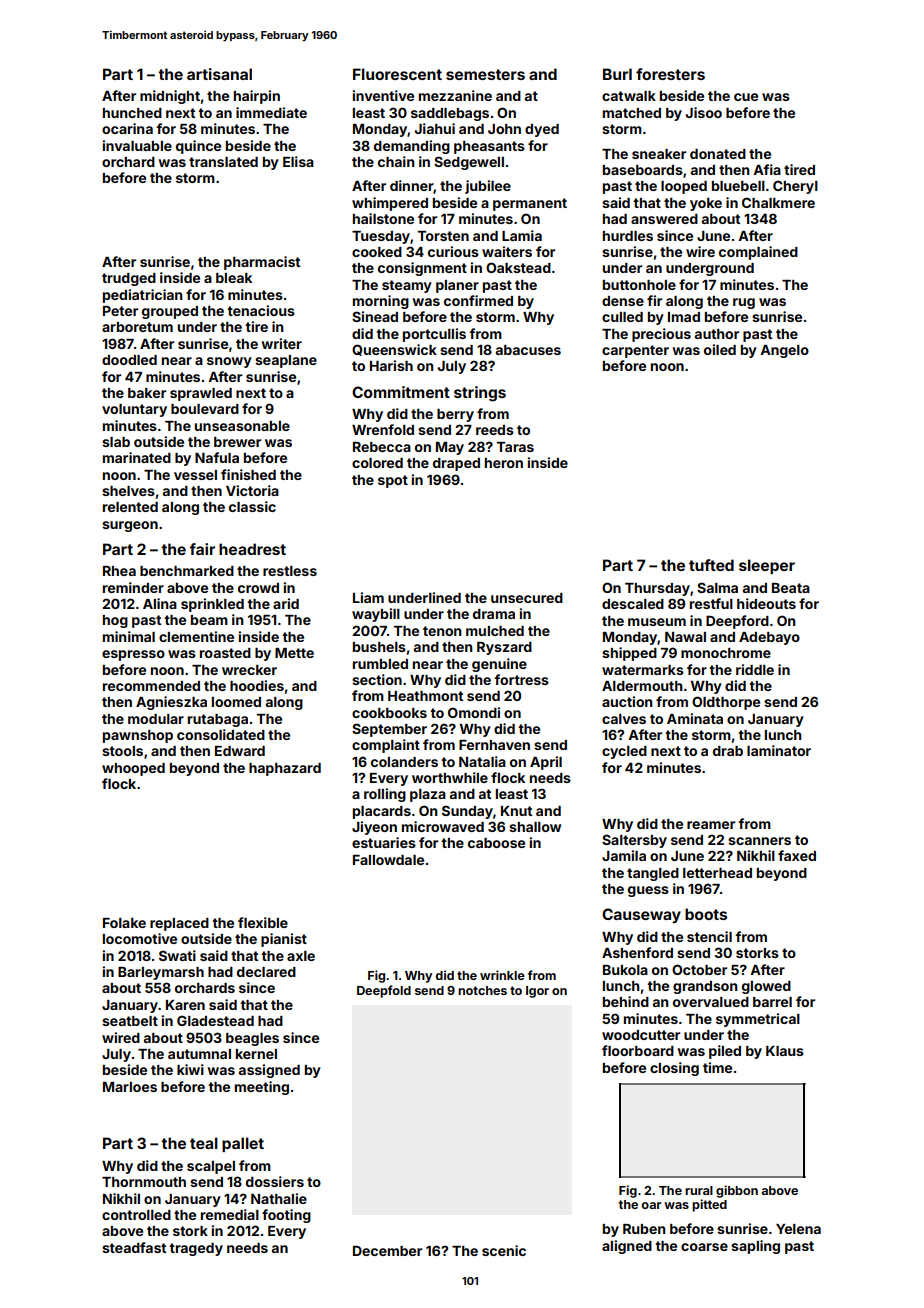  I want to click on Liam, so click(368, 597).
